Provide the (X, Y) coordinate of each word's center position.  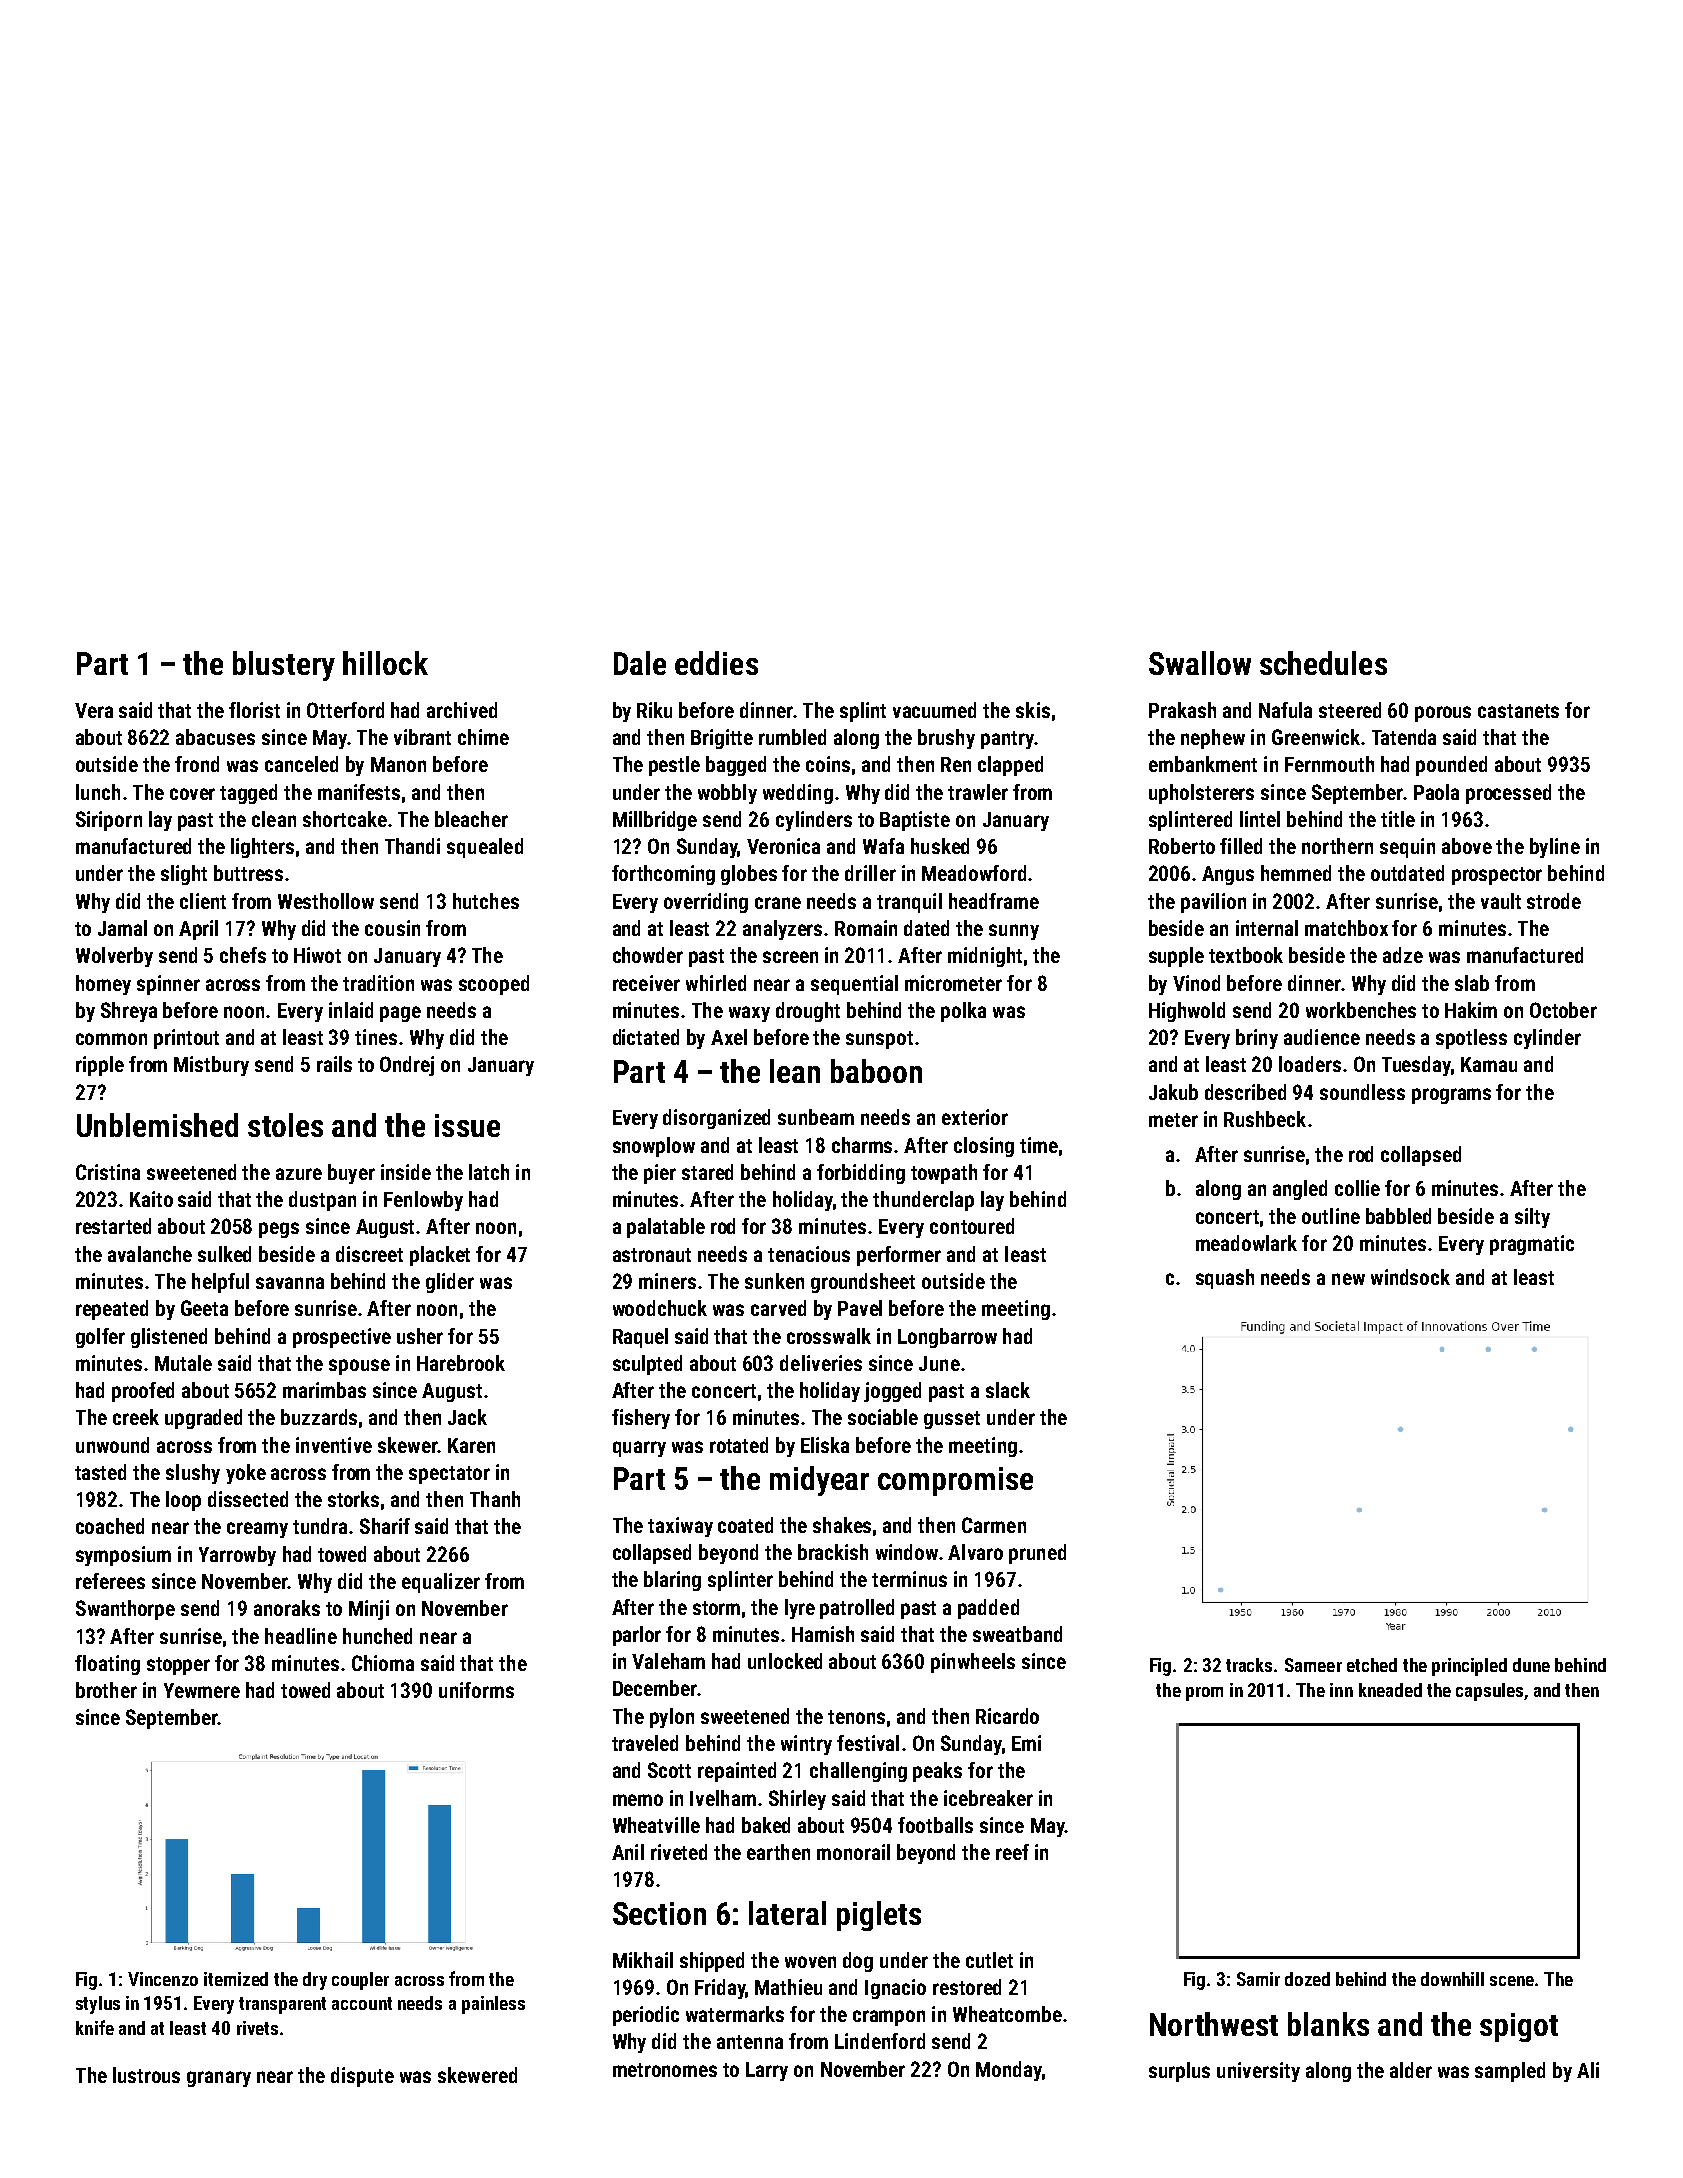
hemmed (1296, 873)
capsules (1489, 1692)
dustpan (322, 1201)
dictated (646, 1037)
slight (184, 875)
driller (870, 873)
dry (315, 1981)
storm (716, 1608)
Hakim (1471, 1010)
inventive (334, 1445)
